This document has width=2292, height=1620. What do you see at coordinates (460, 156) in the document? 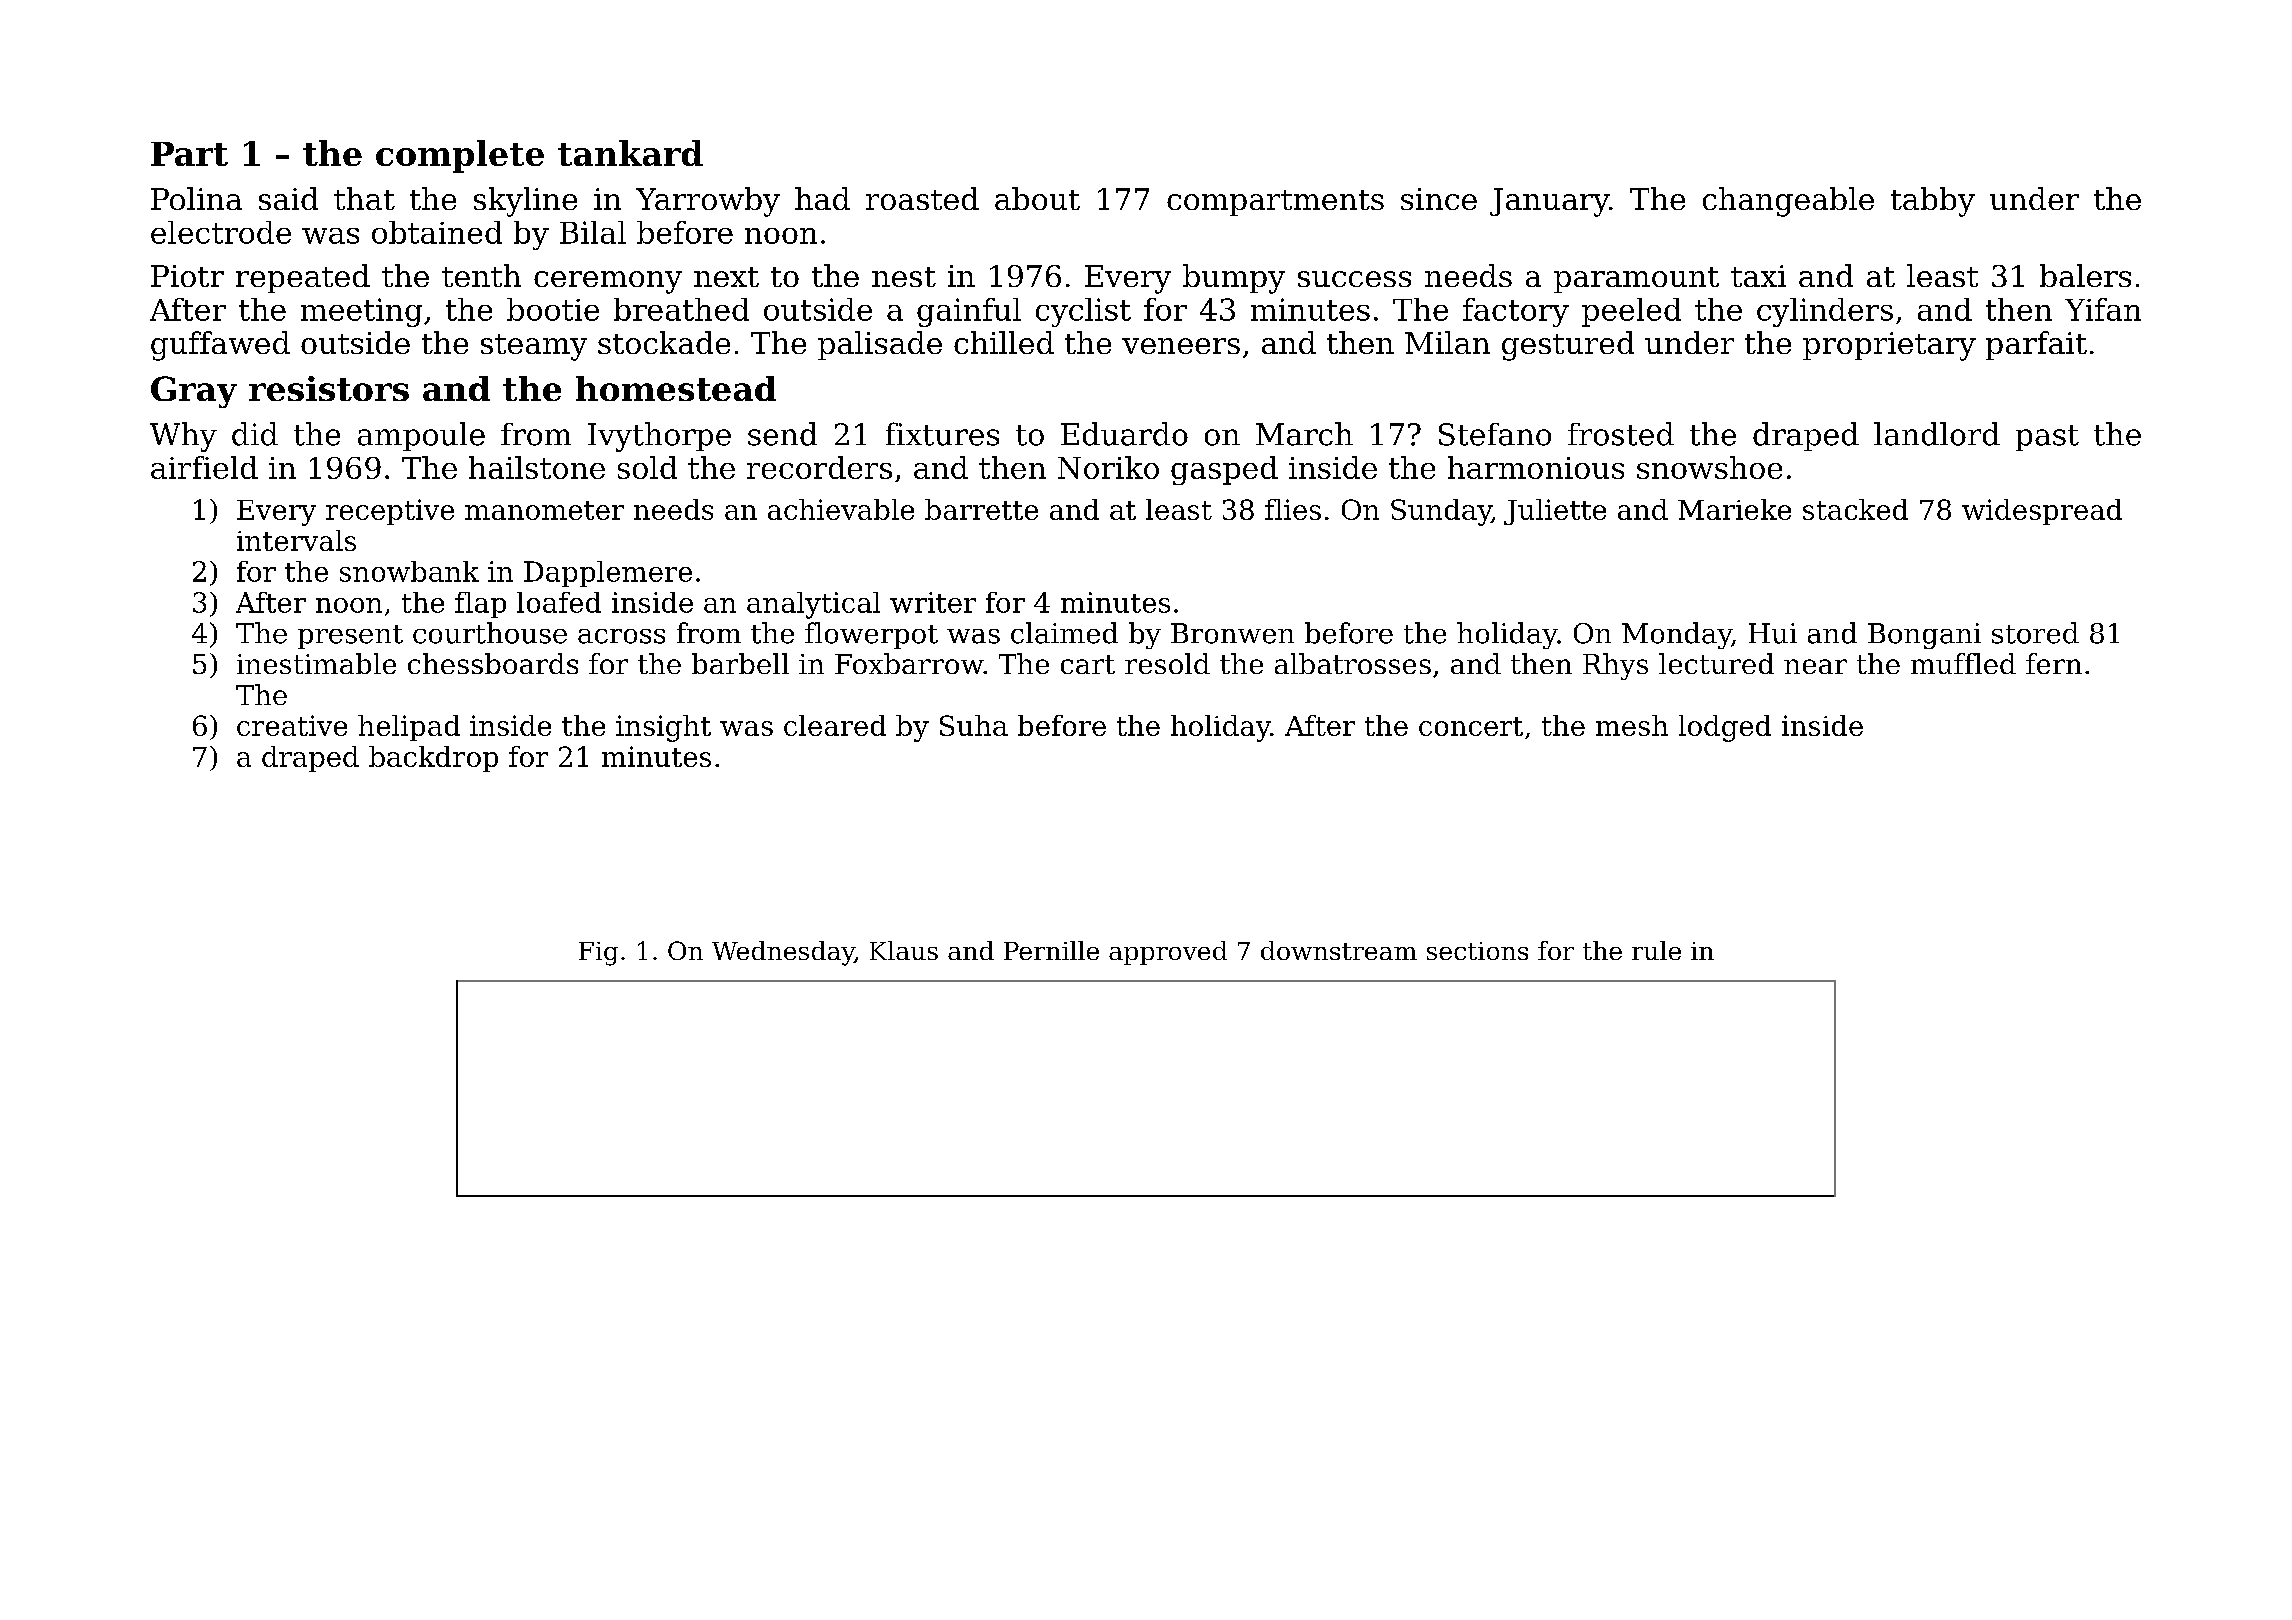
I see `complete` at bounding box center [460, 156].
